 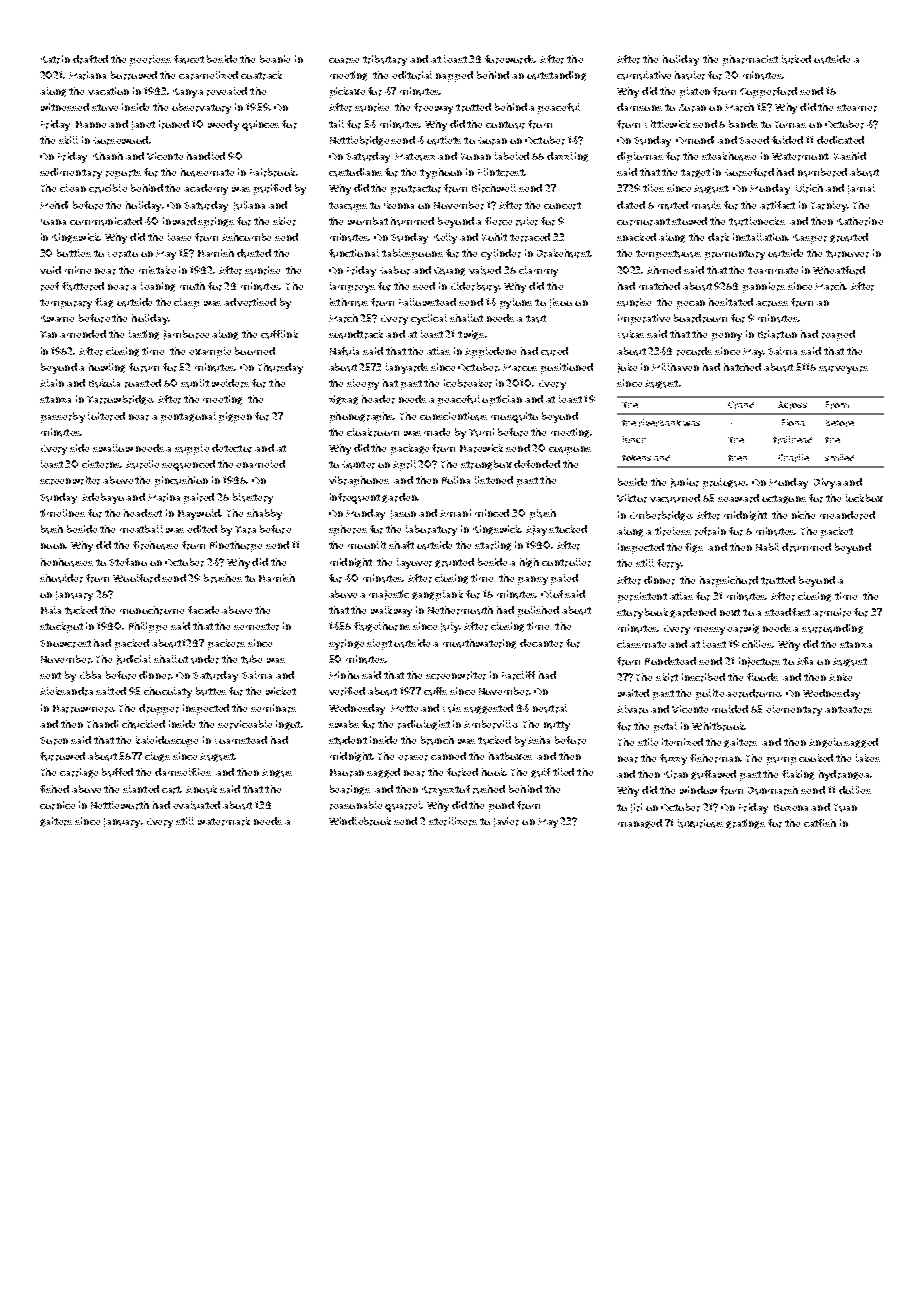 What do you see at coordinates (143, 125) in the page?
I see `Janet` at bounding box center [143, 125].
